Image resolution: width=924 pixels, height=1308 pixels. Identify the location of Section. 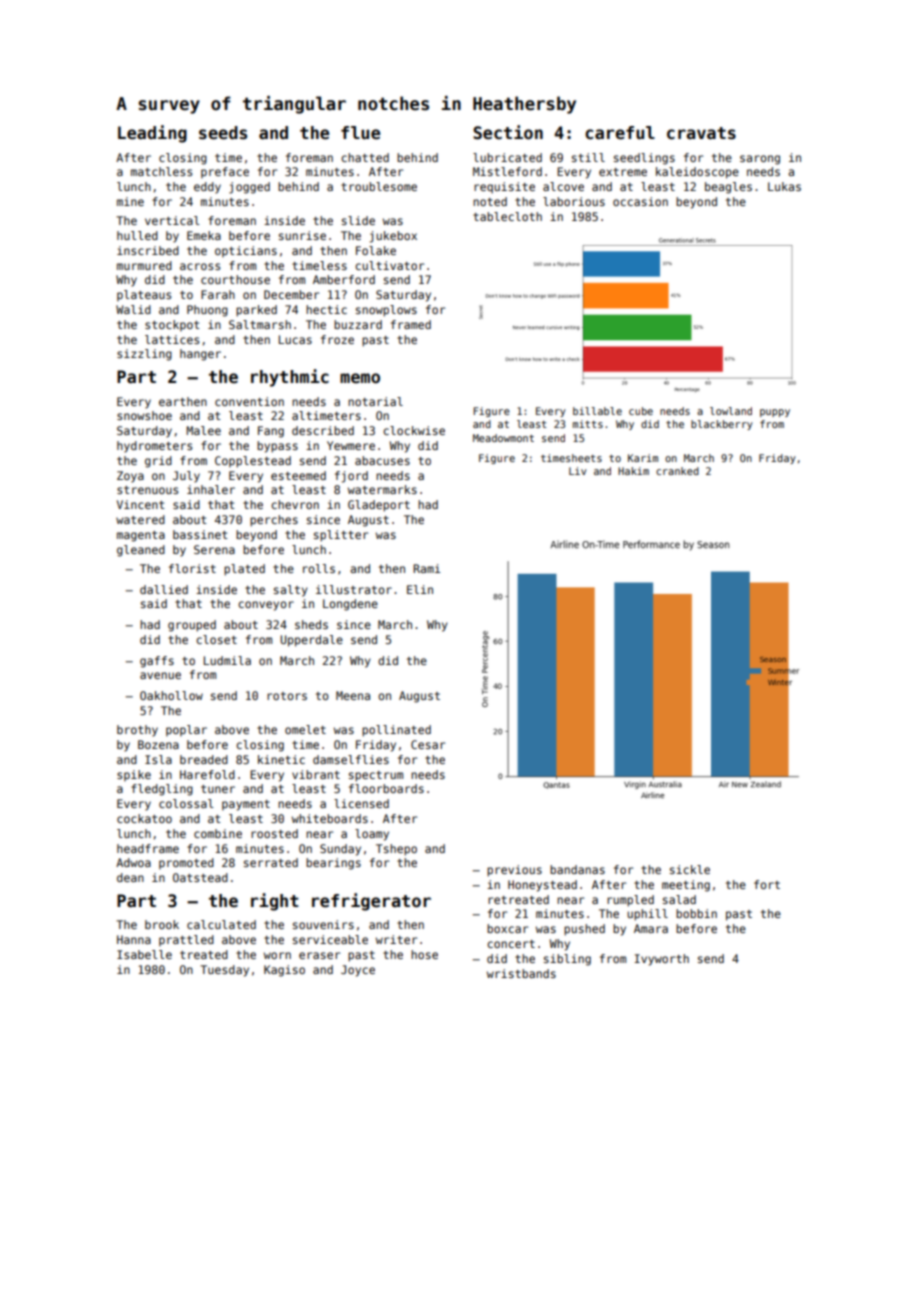
(508, 132).
